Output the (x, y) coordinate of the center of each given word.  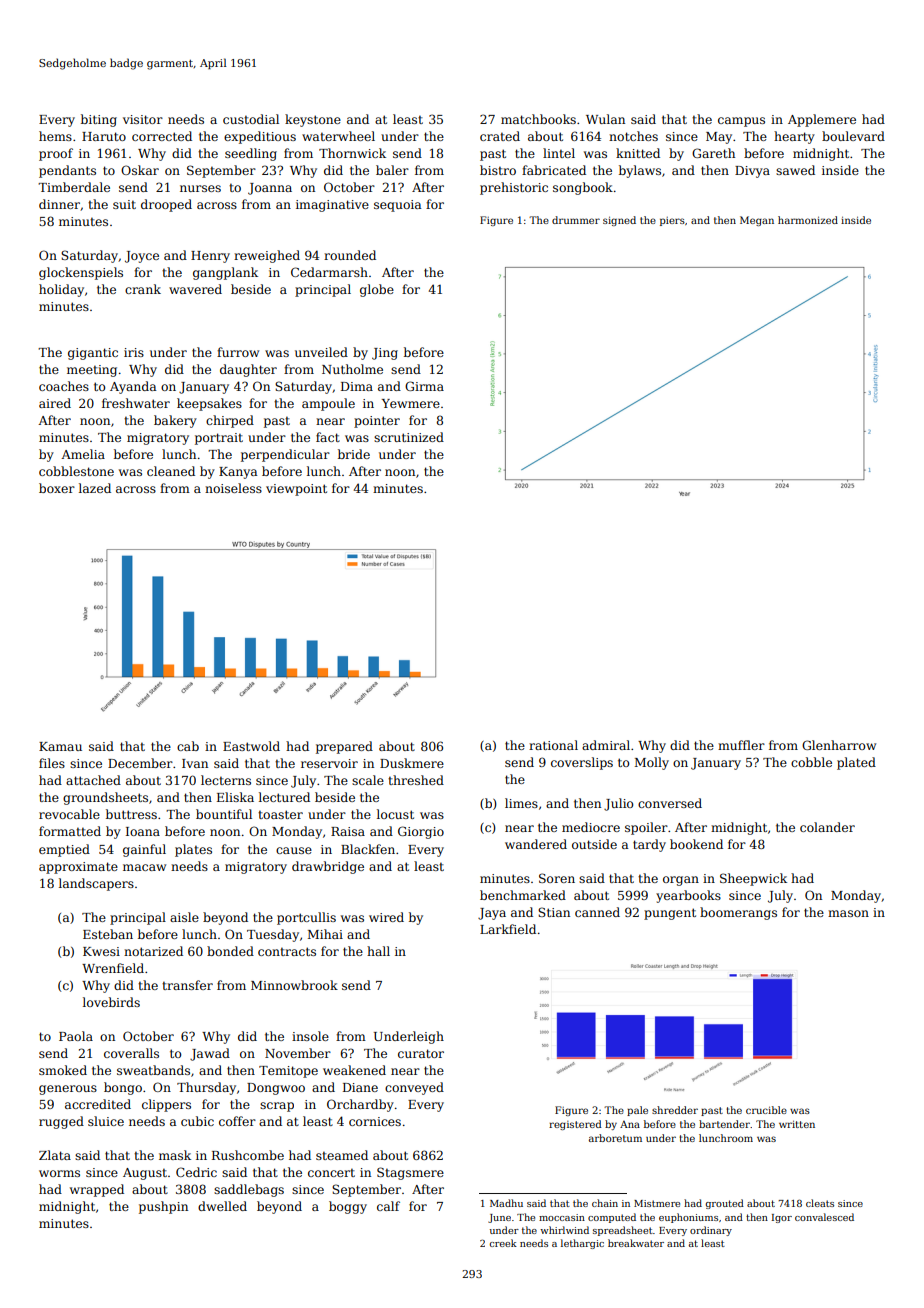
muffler (741, 745)
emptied (64, 850)
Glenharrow (839, 745)
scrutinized (409, 437)
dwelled (222, 1206)
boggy (348, 1207)
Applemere (822, 120)
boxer (57, 488)
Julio (618, 804)
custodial (251, 119)
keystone (313, 120)
